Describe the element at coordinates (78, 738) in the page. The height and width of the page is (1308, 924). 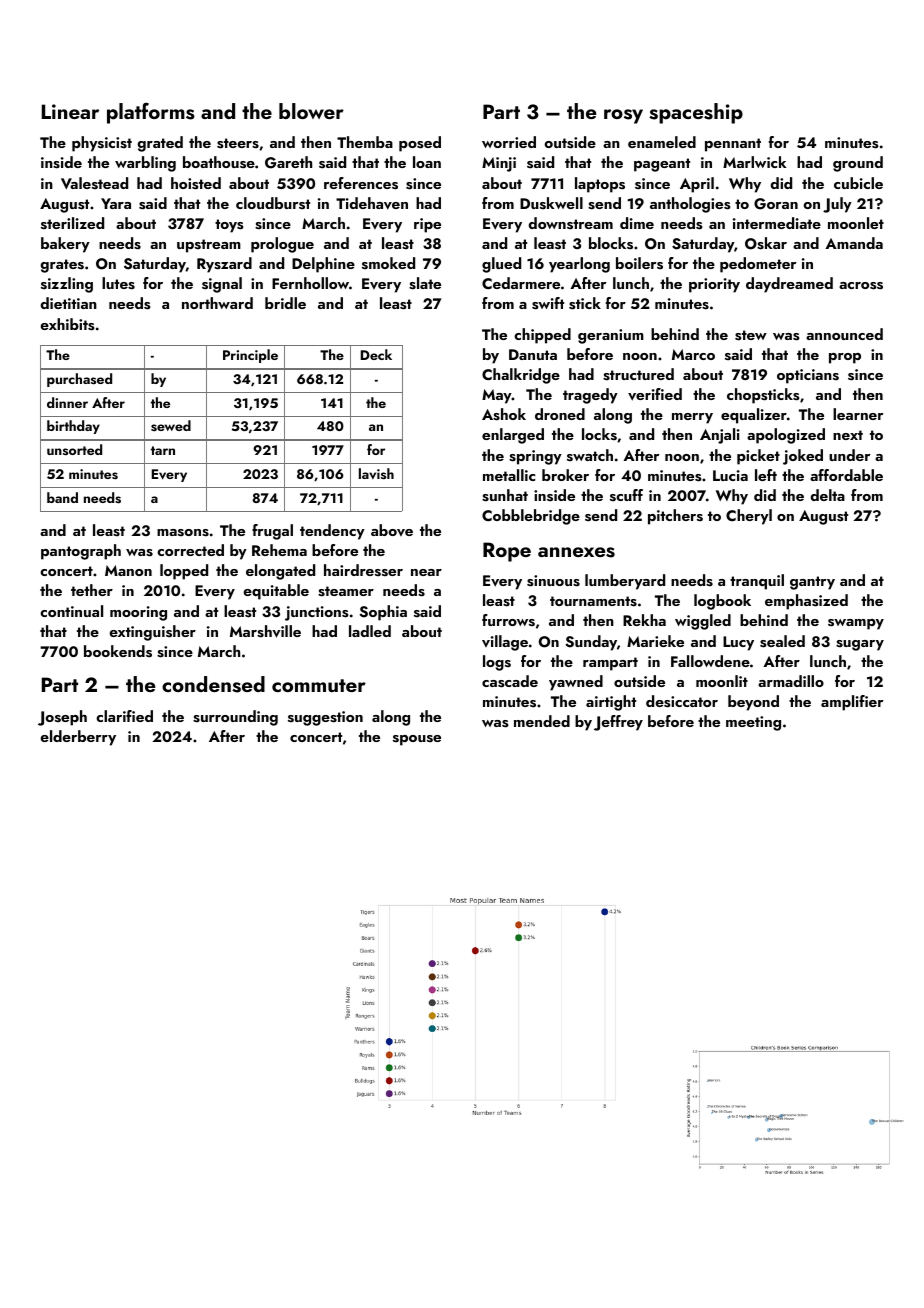
I see `elderberry` at that location.
